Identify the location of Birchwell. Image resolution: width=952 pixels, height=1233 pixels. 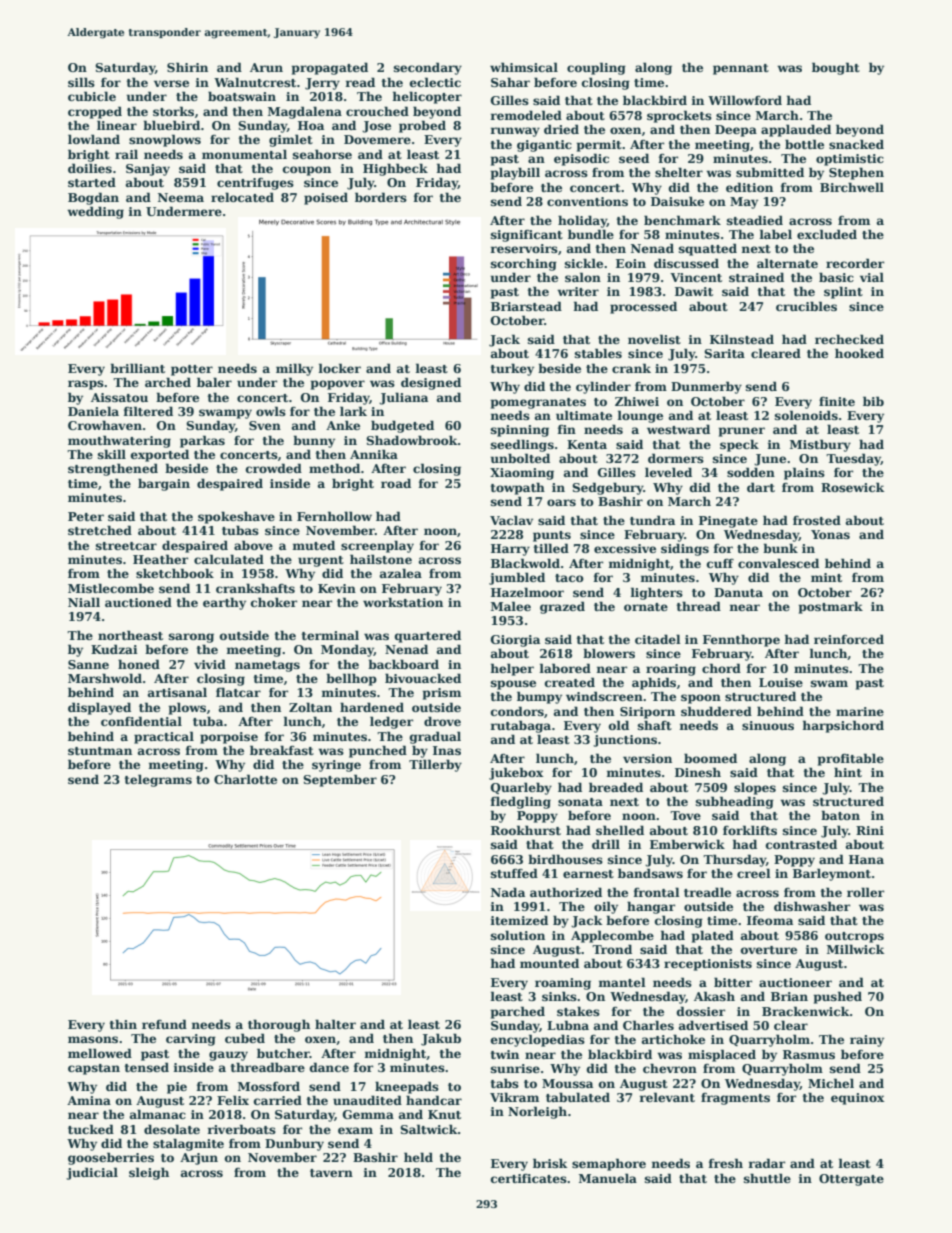
(852, 187).
